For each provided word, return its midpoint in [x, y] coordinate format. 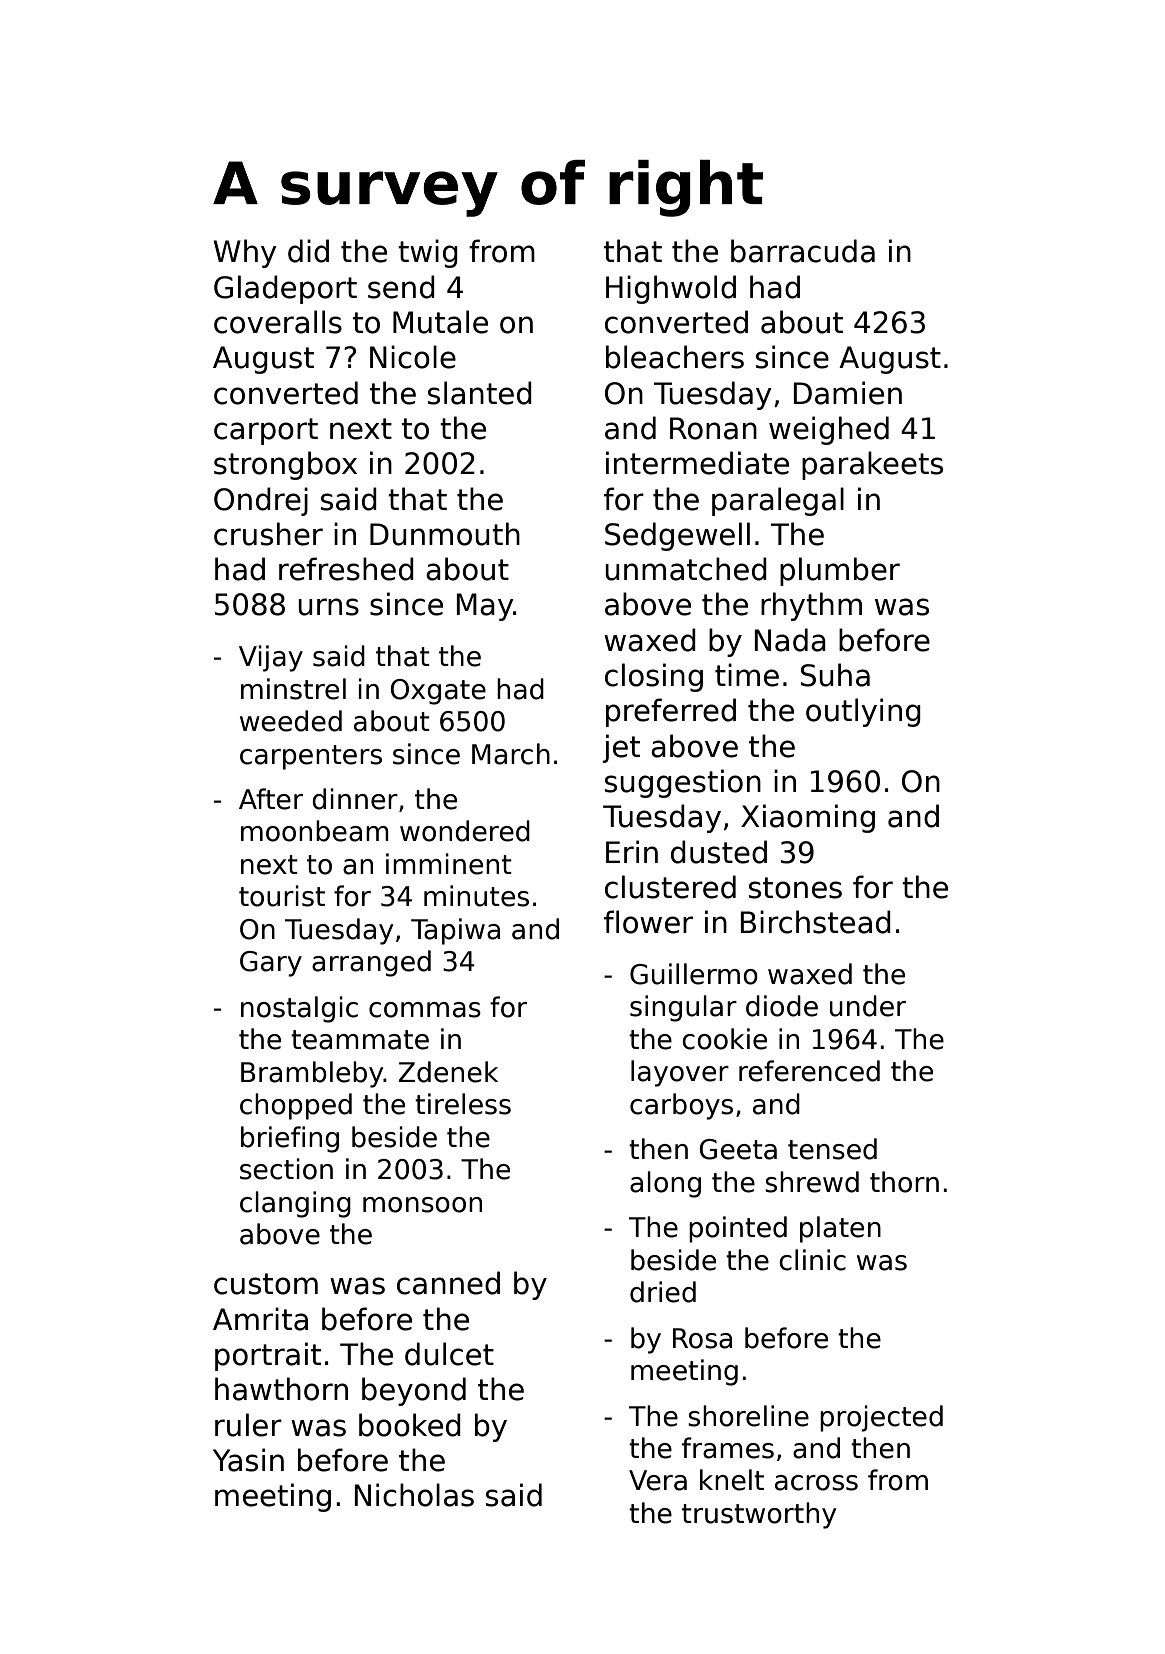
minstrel [293, 689]
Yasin [248, 1460]
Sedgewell [677, 536]
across [816, 1483]
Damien [848, 393]
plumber [840, 571]
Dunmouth [445, 534]
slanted [480, 393]
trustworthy [759, 1515]
